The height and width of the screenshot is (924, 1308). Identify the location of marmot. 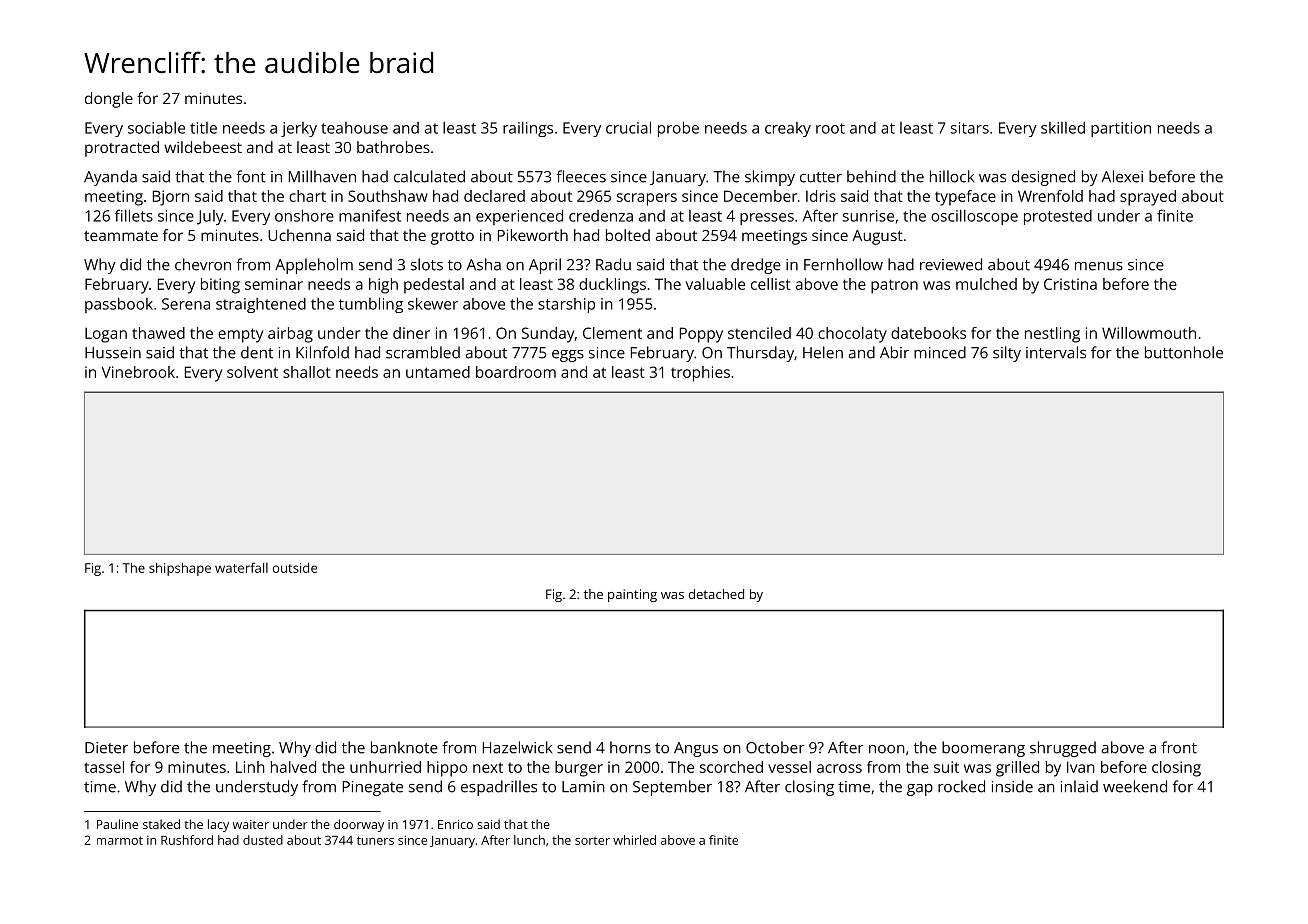
(120, 840).
